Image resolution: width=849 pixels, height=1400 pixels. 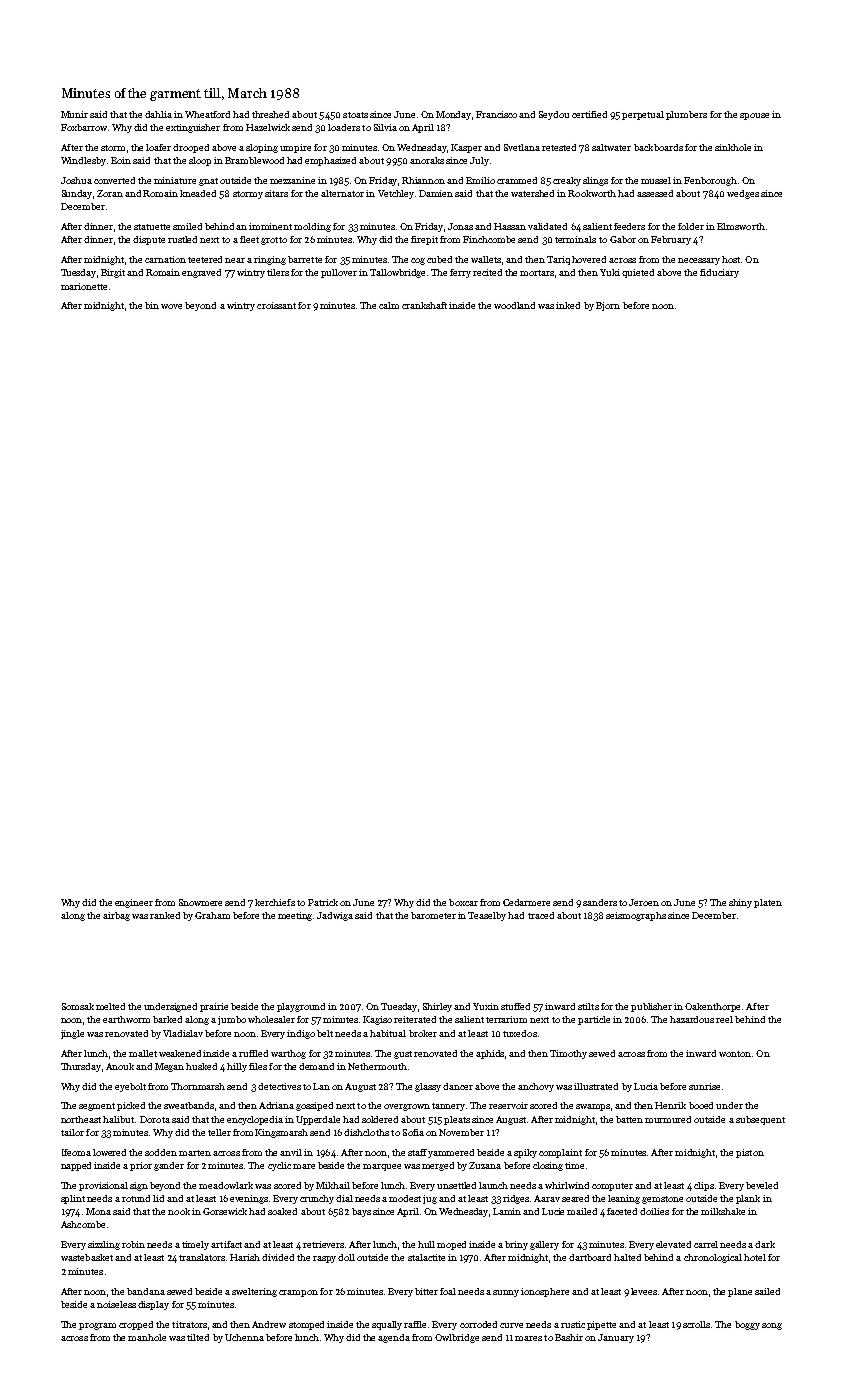 I want to click on loaders, so click(x=344, y=127).
